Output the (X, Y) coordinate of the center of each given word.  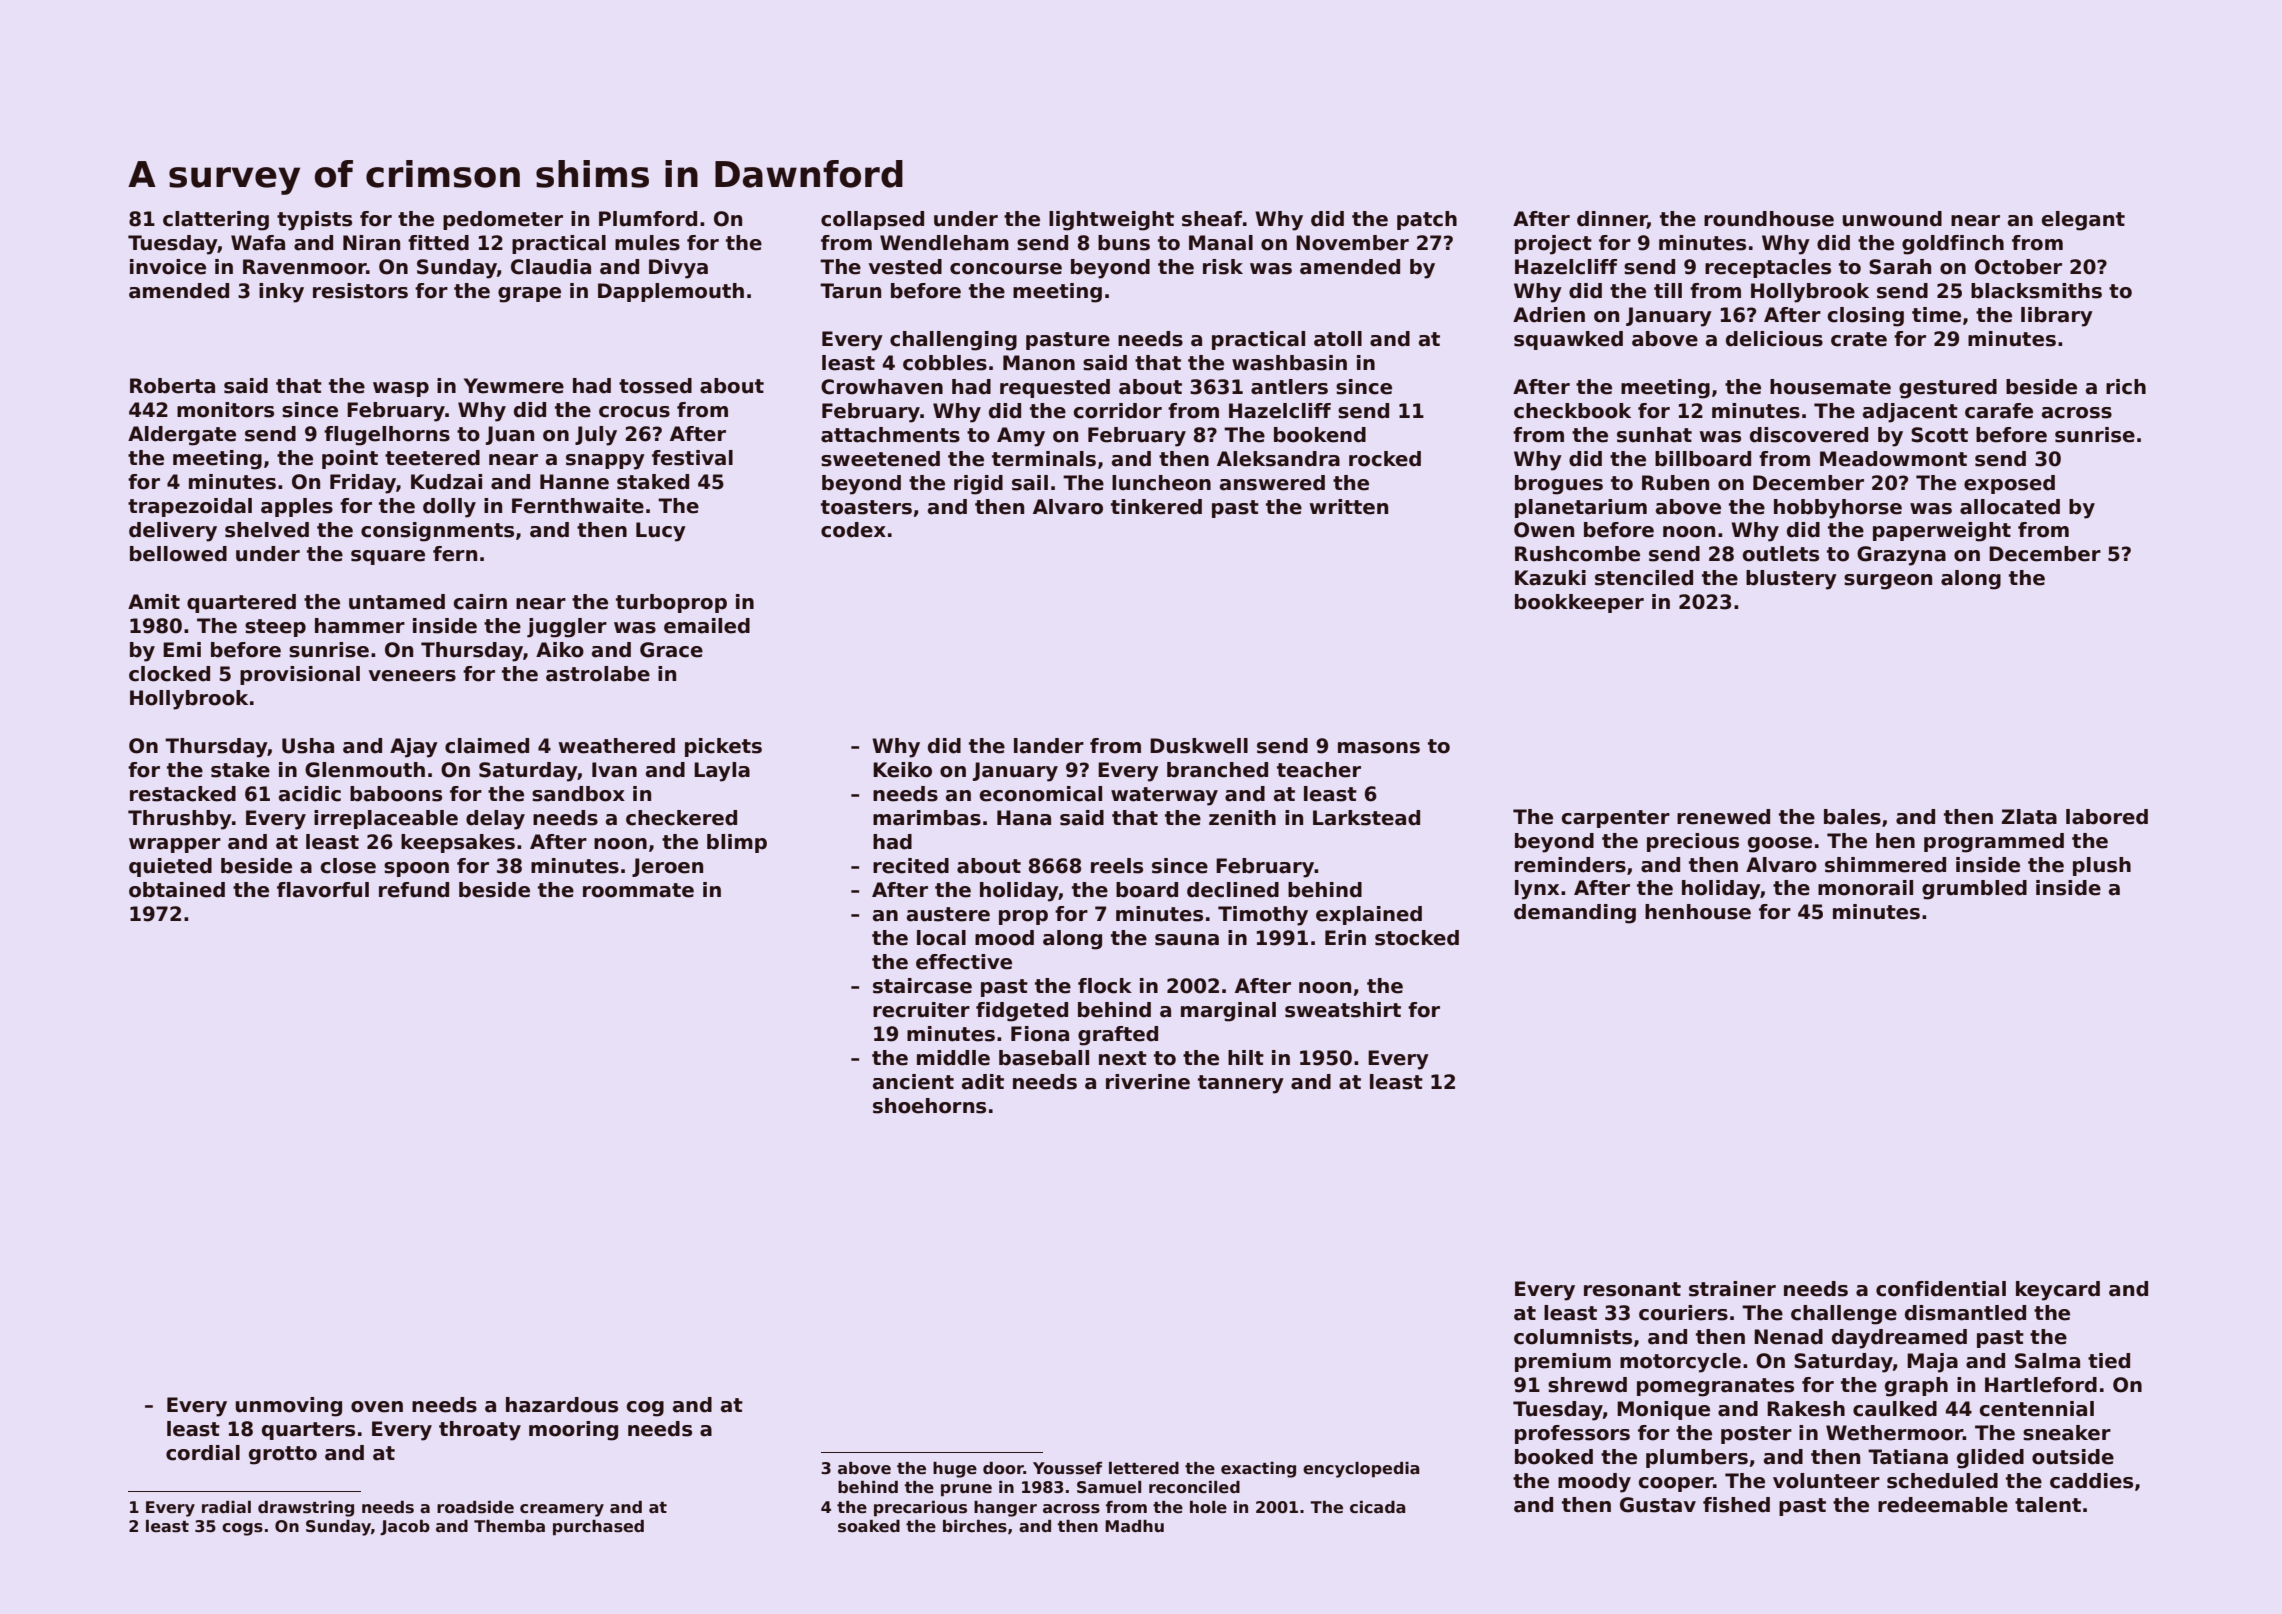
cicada (1378, 1507)
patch (1427, 220)
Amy (1021, 437)
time (1936, 315)
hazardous (562, 1405)
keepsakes (458, 843)
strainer (1732, 1289)
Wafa (258, 243)
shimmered (1885, 865)
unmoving (289, 1407)
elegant (2083, 221)
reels (1117, 866)
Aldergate (182, 436)
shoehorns (929, 1106)
